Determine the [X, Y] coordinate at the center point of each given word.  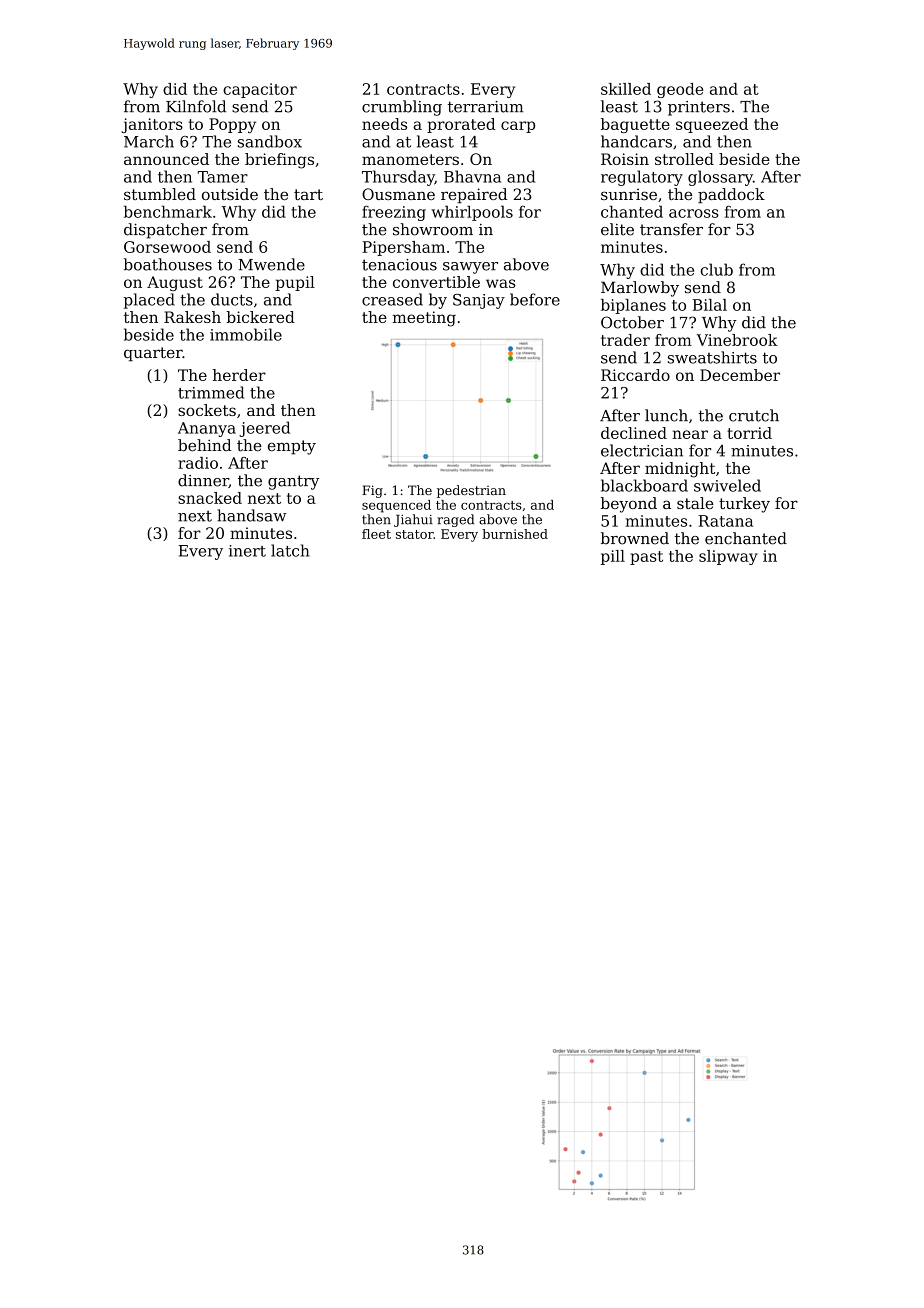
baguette [635, 125]
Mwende [271, 264]
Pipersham [403, 248]
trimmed [211, 392]
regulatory [642, 178]
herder [239, 375]
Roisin [625, 159]
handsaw [252, 515]
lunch [666, 415]
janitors [152, 125]
